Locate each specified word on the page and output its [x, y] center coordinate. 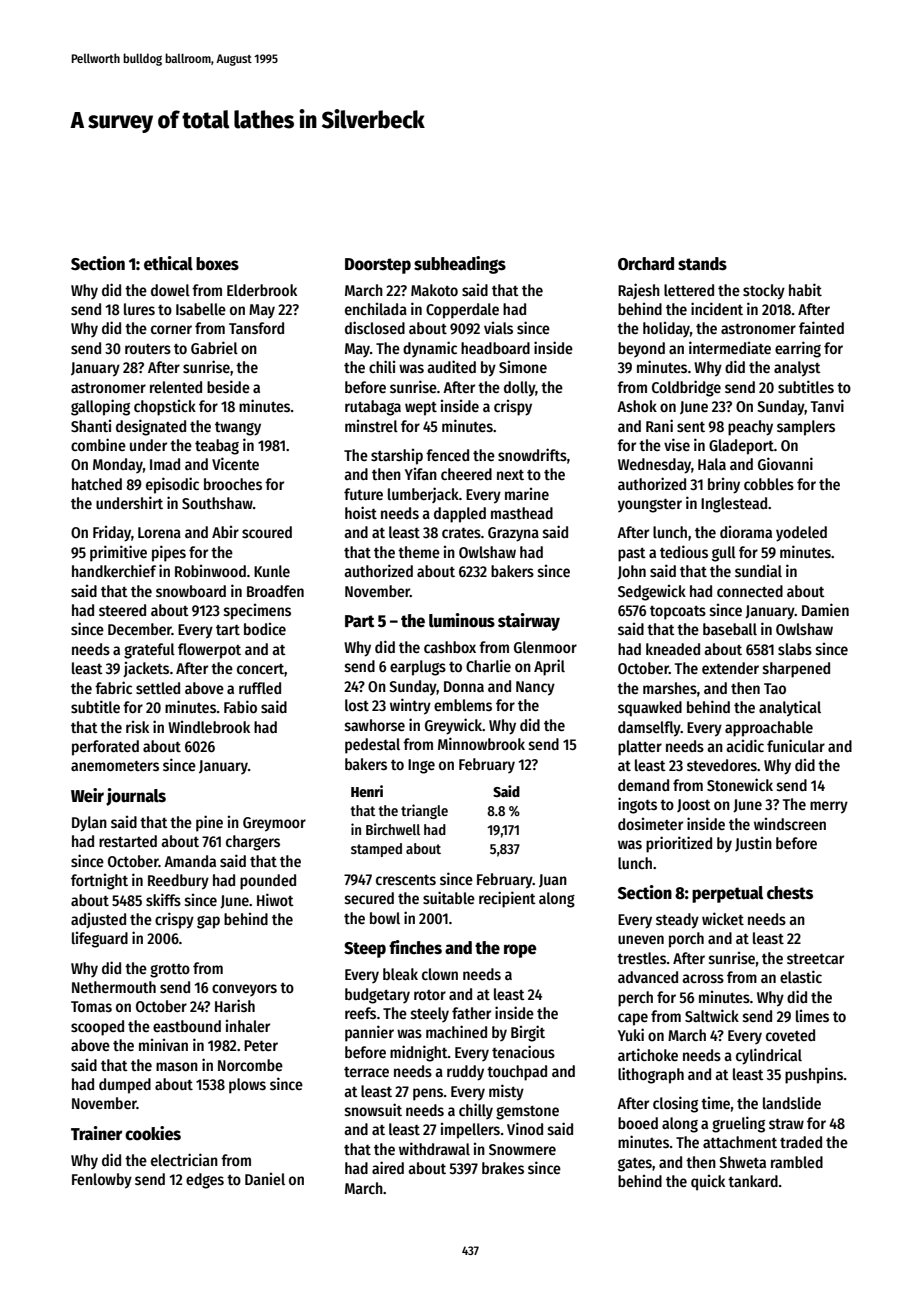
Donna [464, 686]
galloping [100, 407]
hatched [97, 484]
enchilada [376, 309]
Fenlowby [102, 1181]
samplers [806, 428]
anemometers [115, 766]
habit [805, 289]
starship [397, 457]
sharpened [796, 670]
